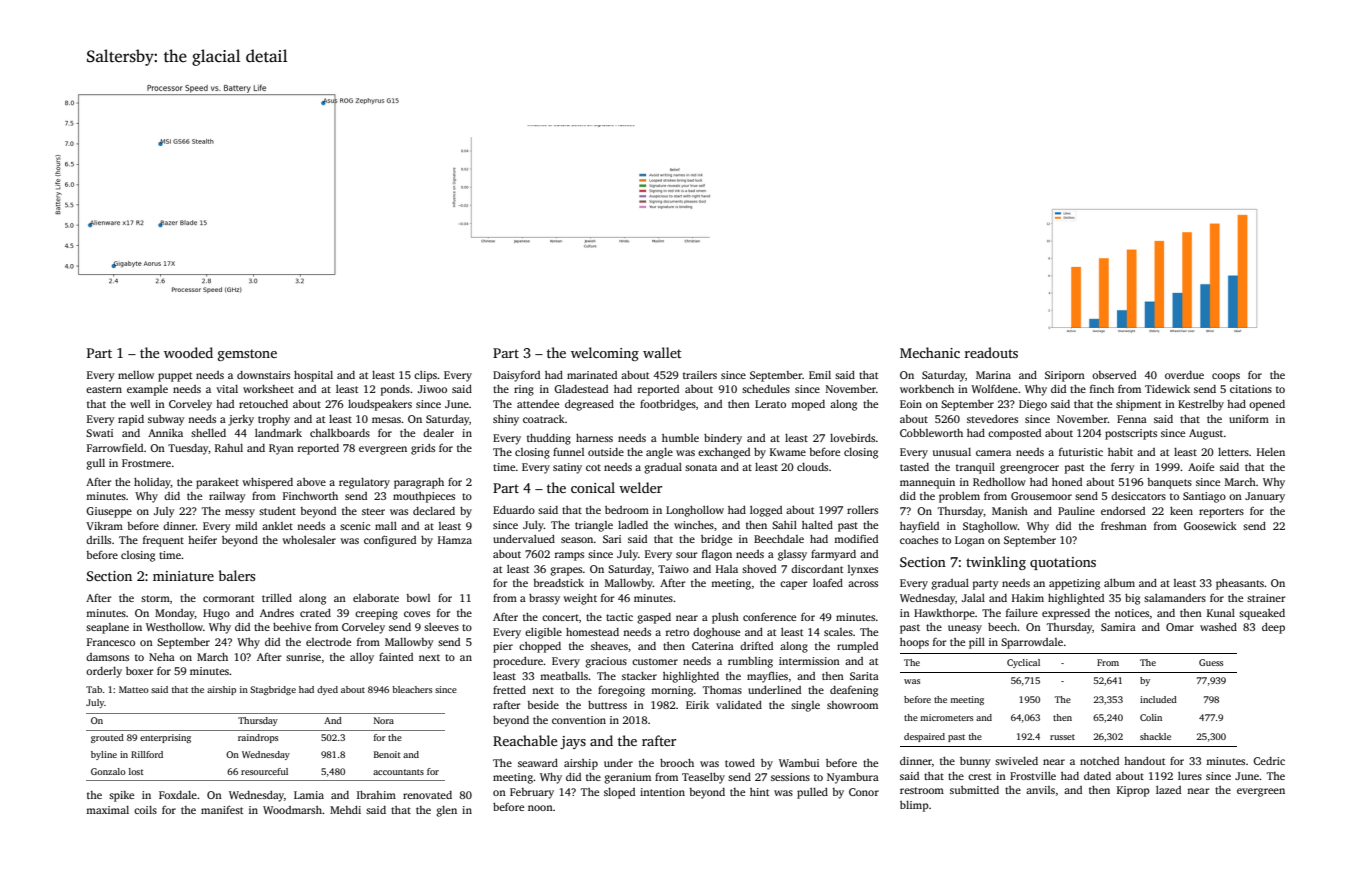  What do you see at coordinates (1063, 563) in the screenshot?
I see `quotations` at bounding box center [1063, 563].
